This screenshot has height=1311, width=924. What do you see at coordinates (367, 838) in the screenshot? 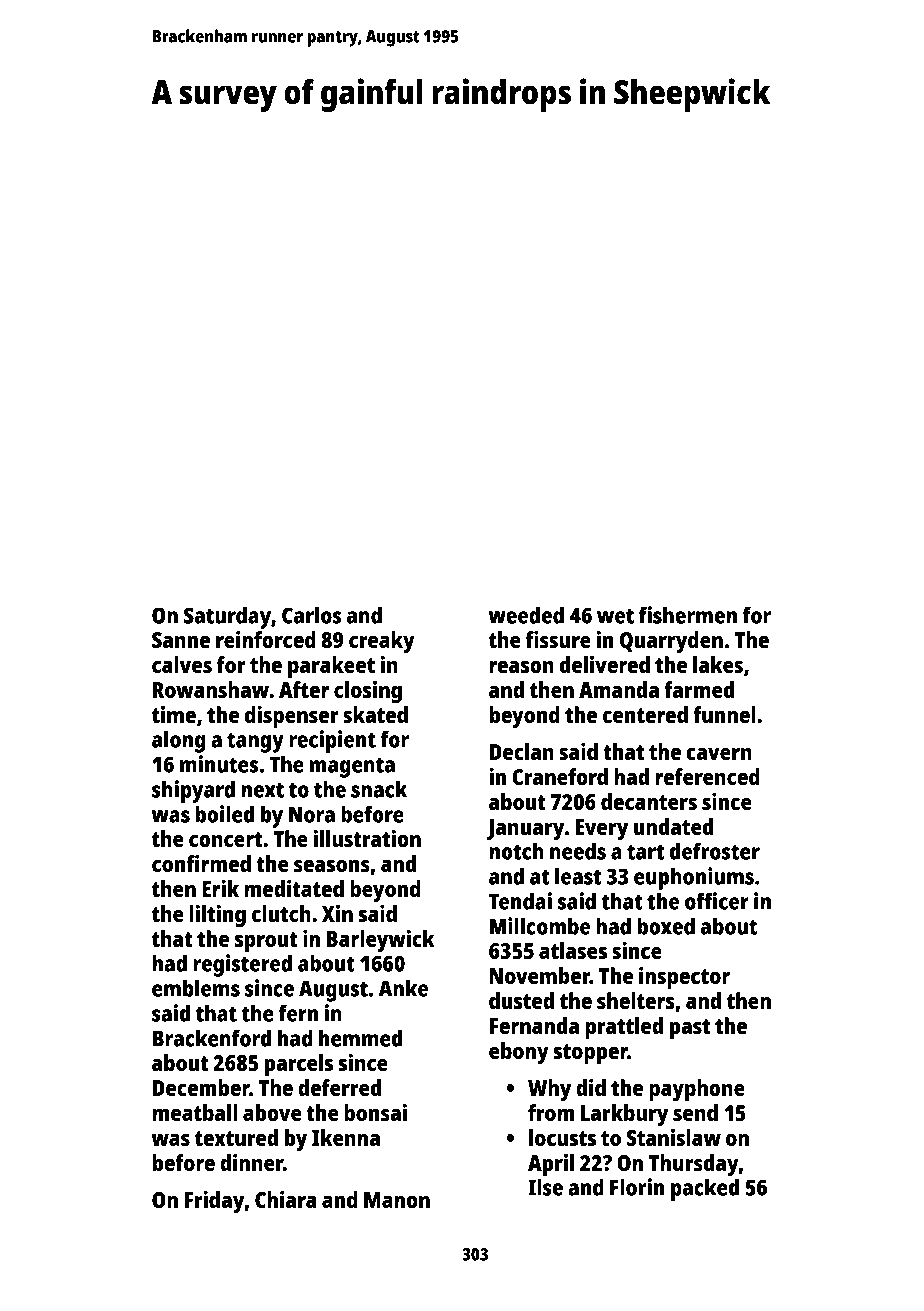
I see `illustration` at bounding box center [367, 838].
